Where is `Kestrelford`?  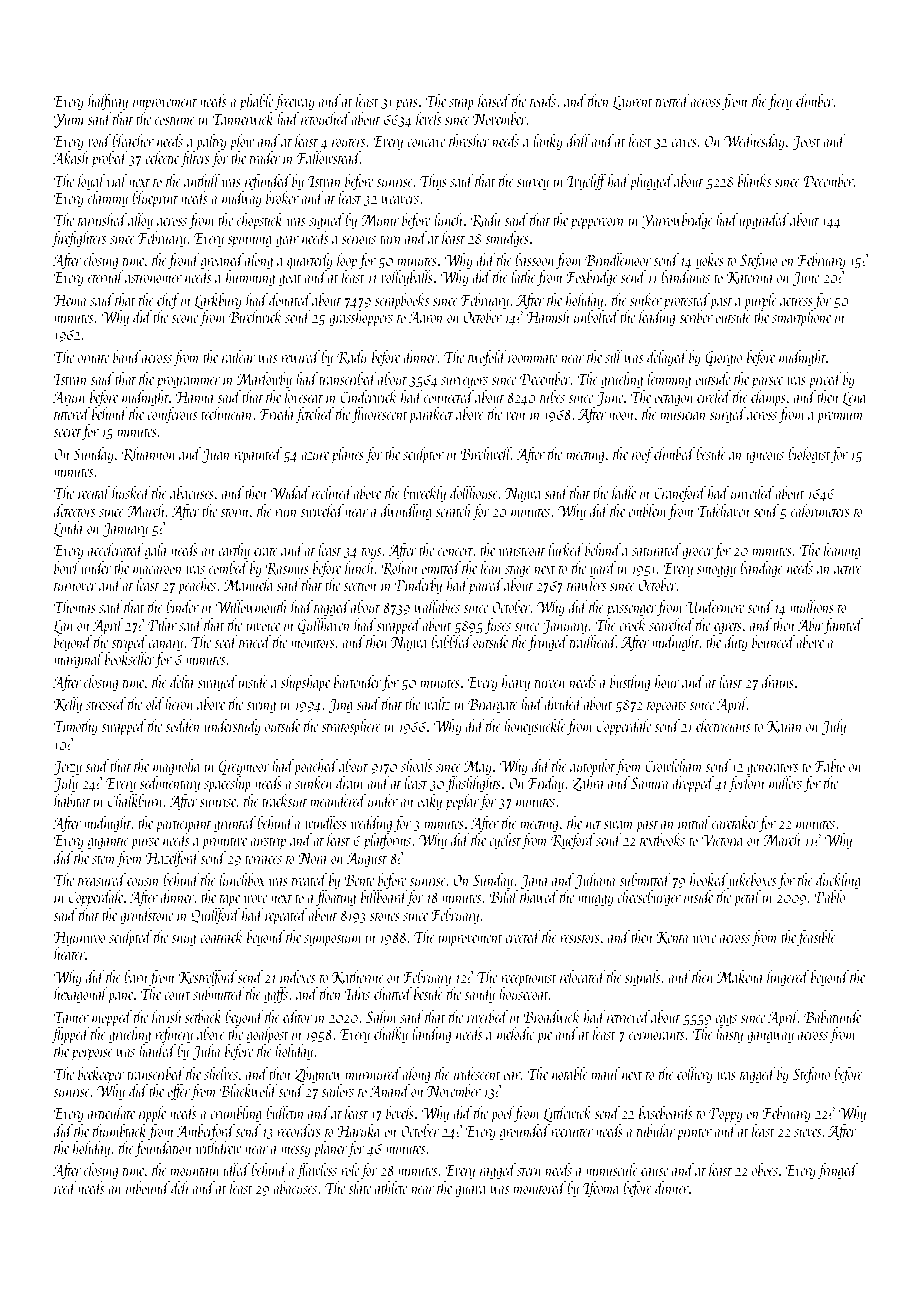 Kestrelford is located at coordinates (208, 978).
